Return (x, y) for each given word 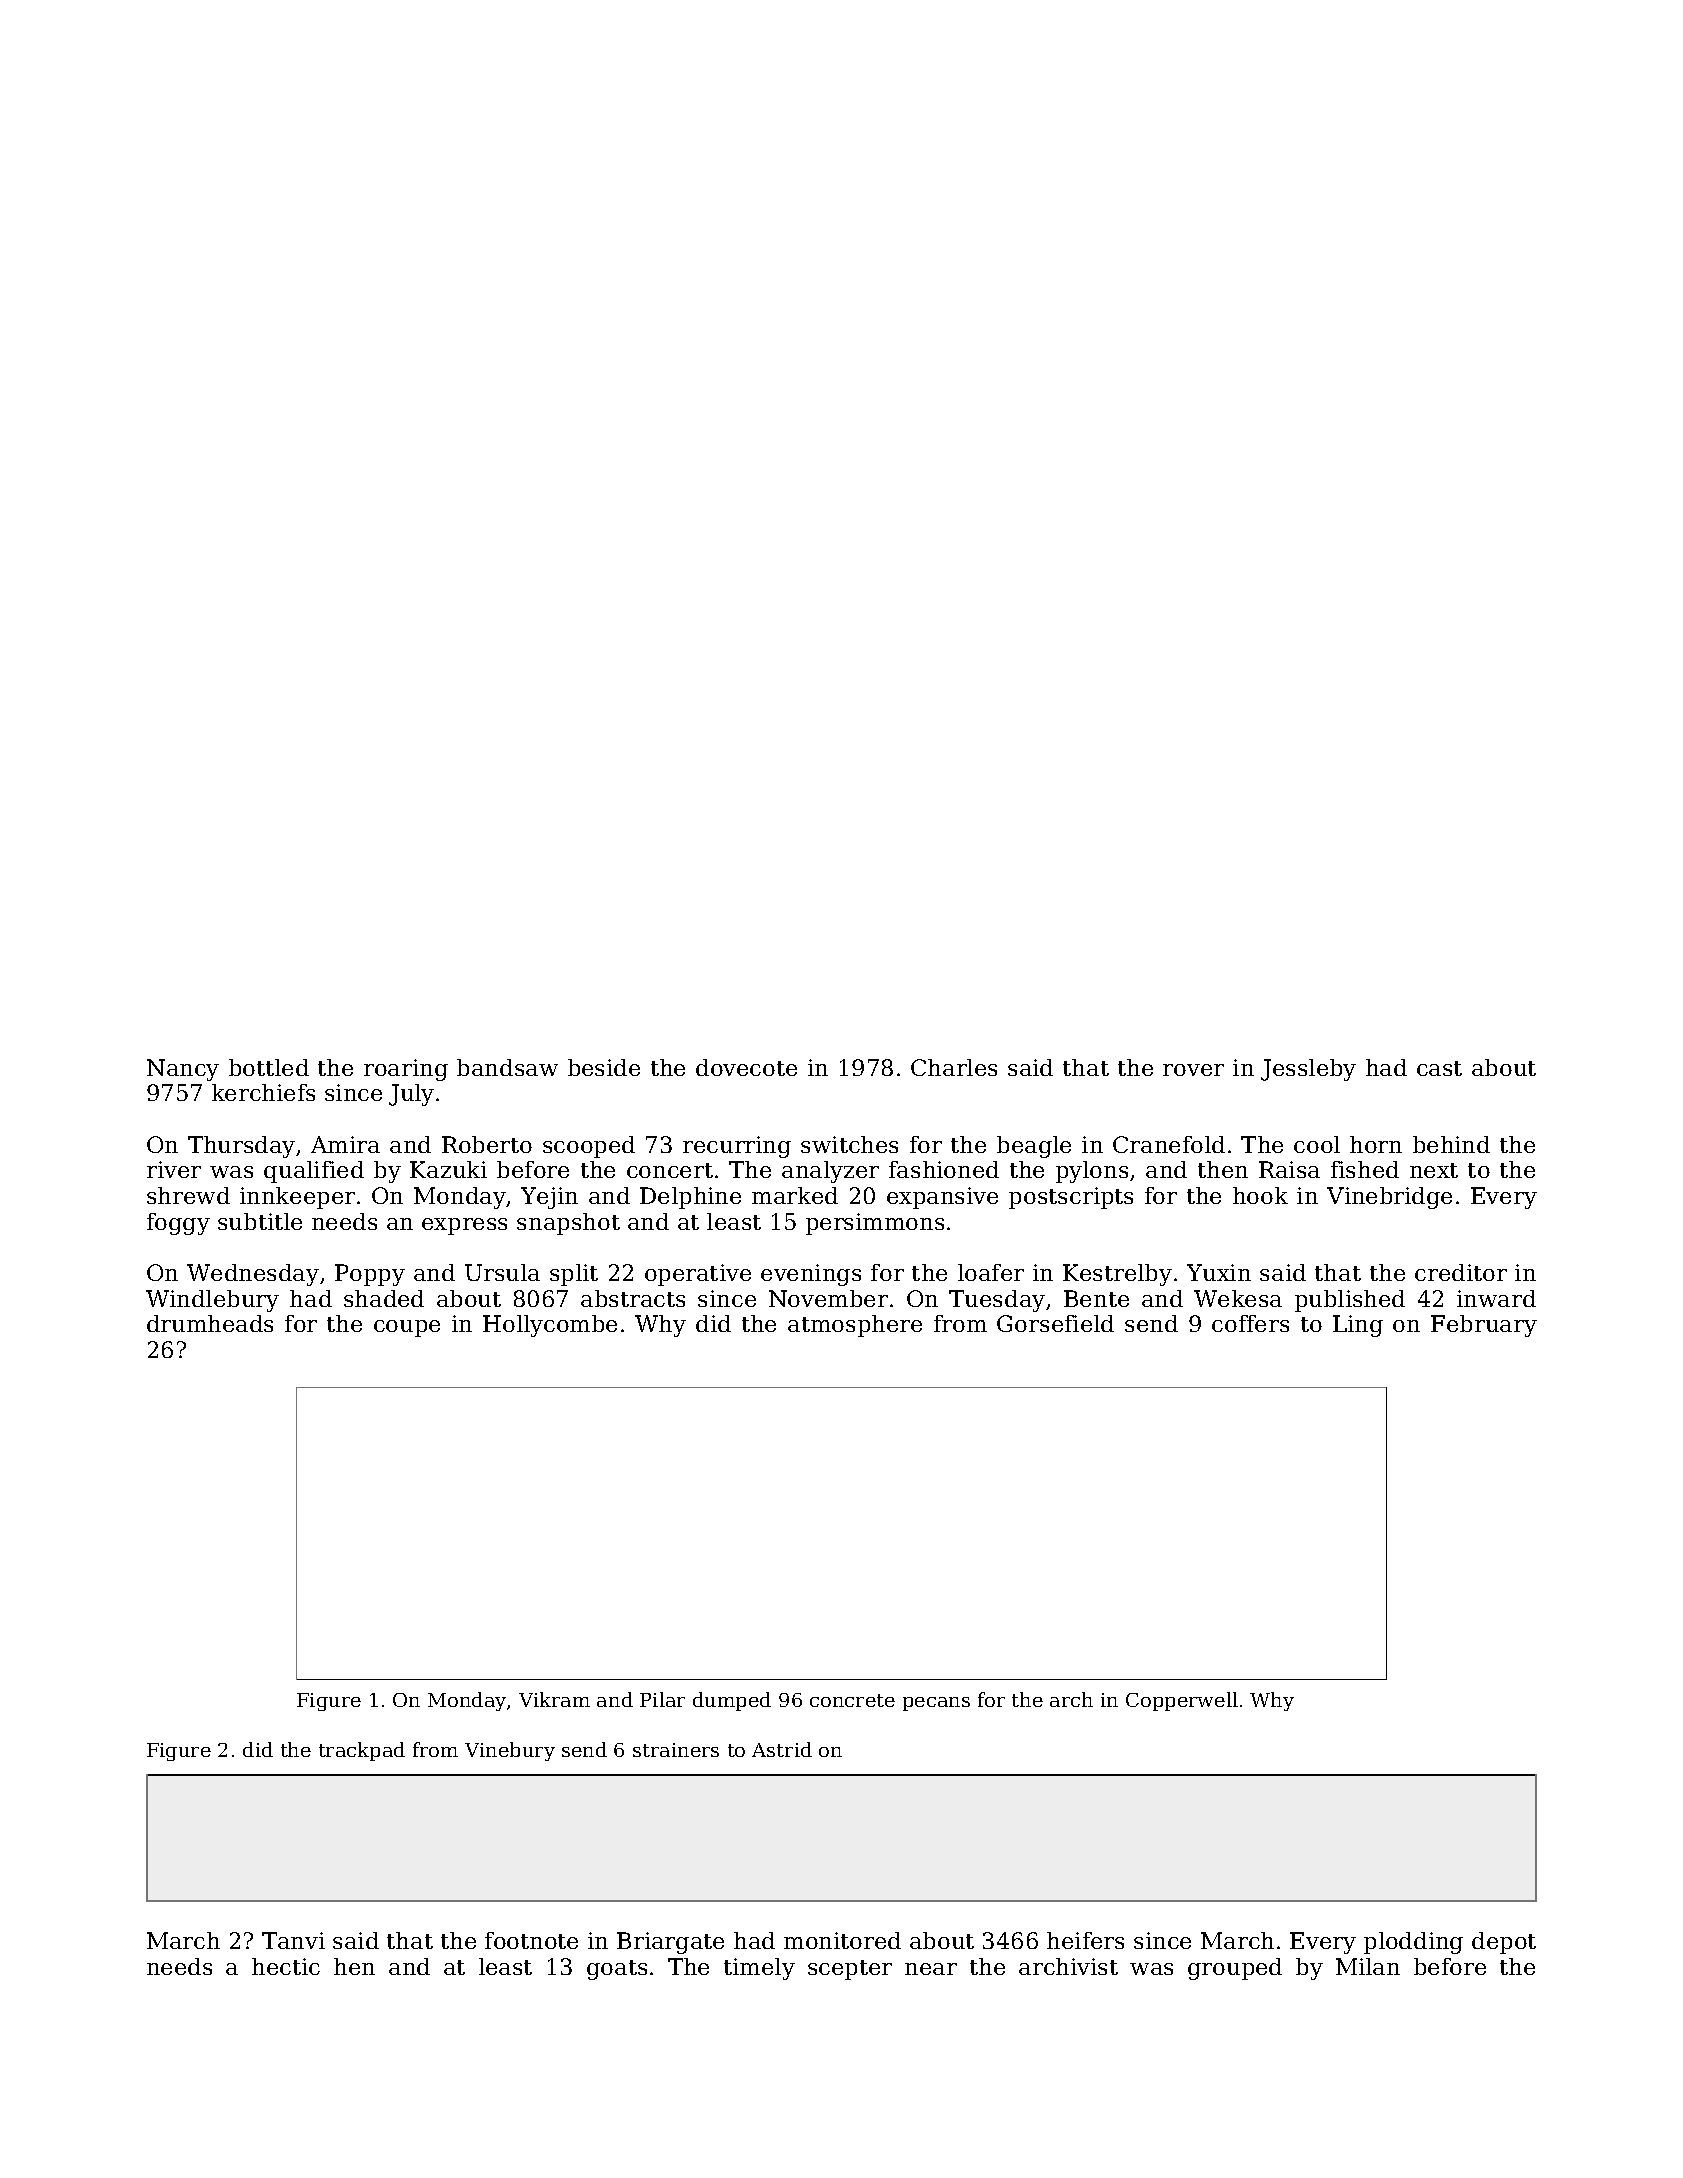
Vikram (554, 1699)
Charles (954, 1067)
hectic (286, 1966)
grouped (1235, 1969)
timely (759, 1969)
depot (1504, 1943)
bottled (269, 1067)
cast (1439, 1068)
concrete (852, 1700)
